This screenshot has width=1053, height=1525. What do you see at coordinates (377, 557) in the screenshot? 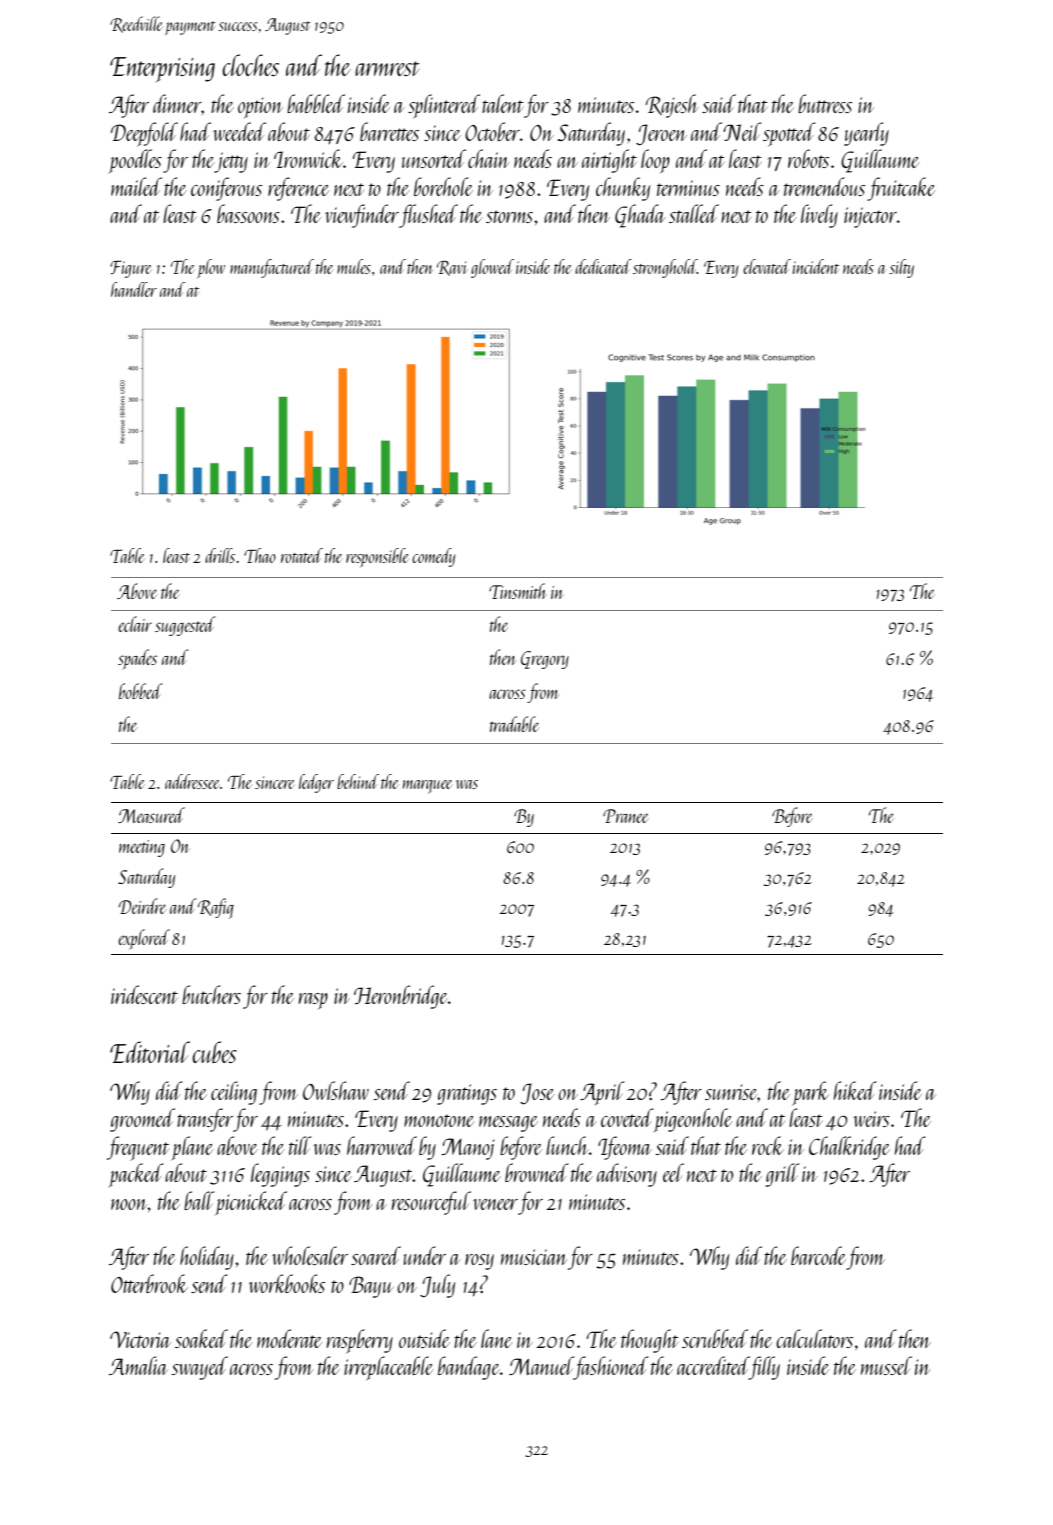
I see `responsible` at bounding box center [377, 557].
